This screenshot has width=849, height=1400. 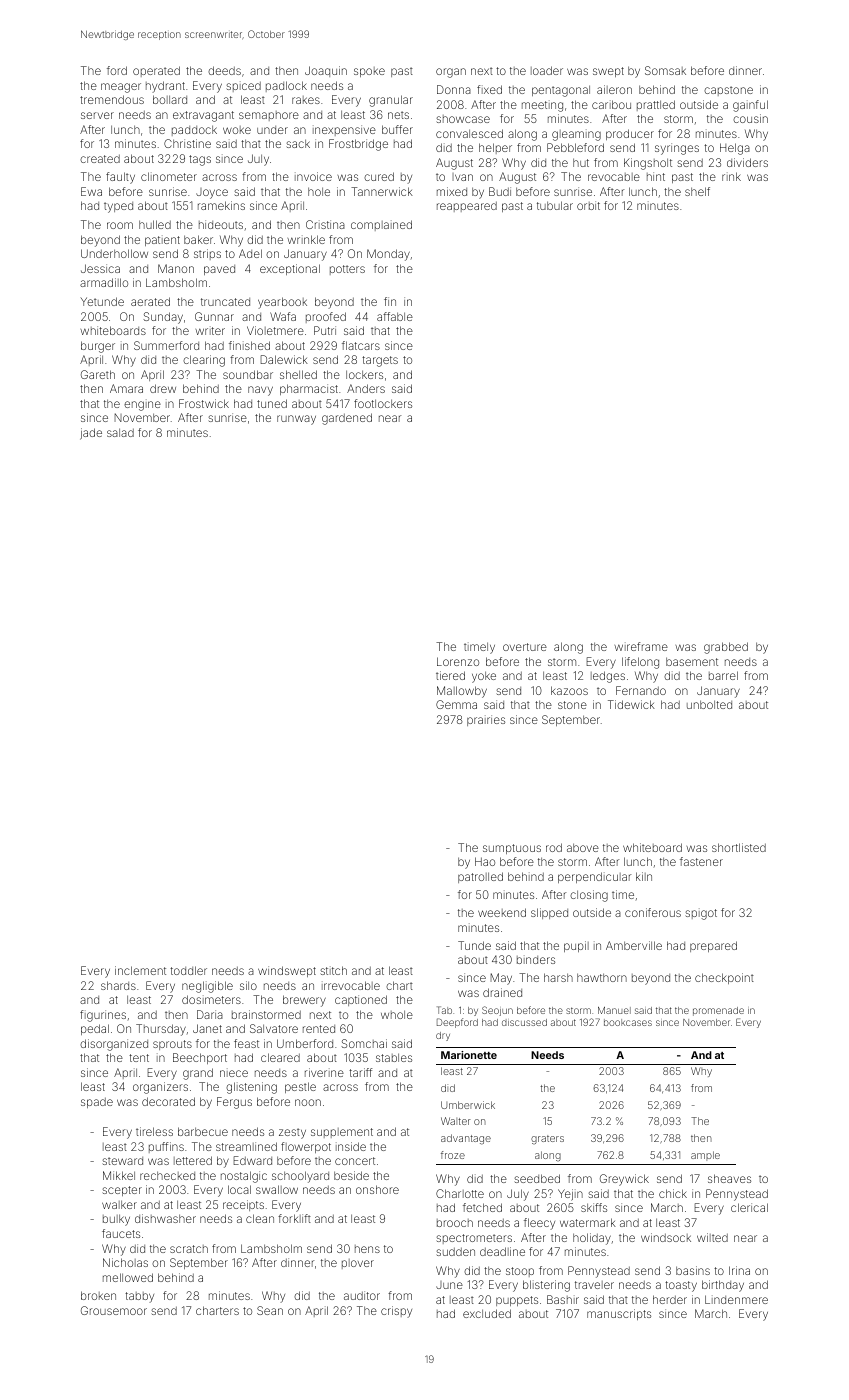 I want to click on tubular, so click(x=555, y=205).
